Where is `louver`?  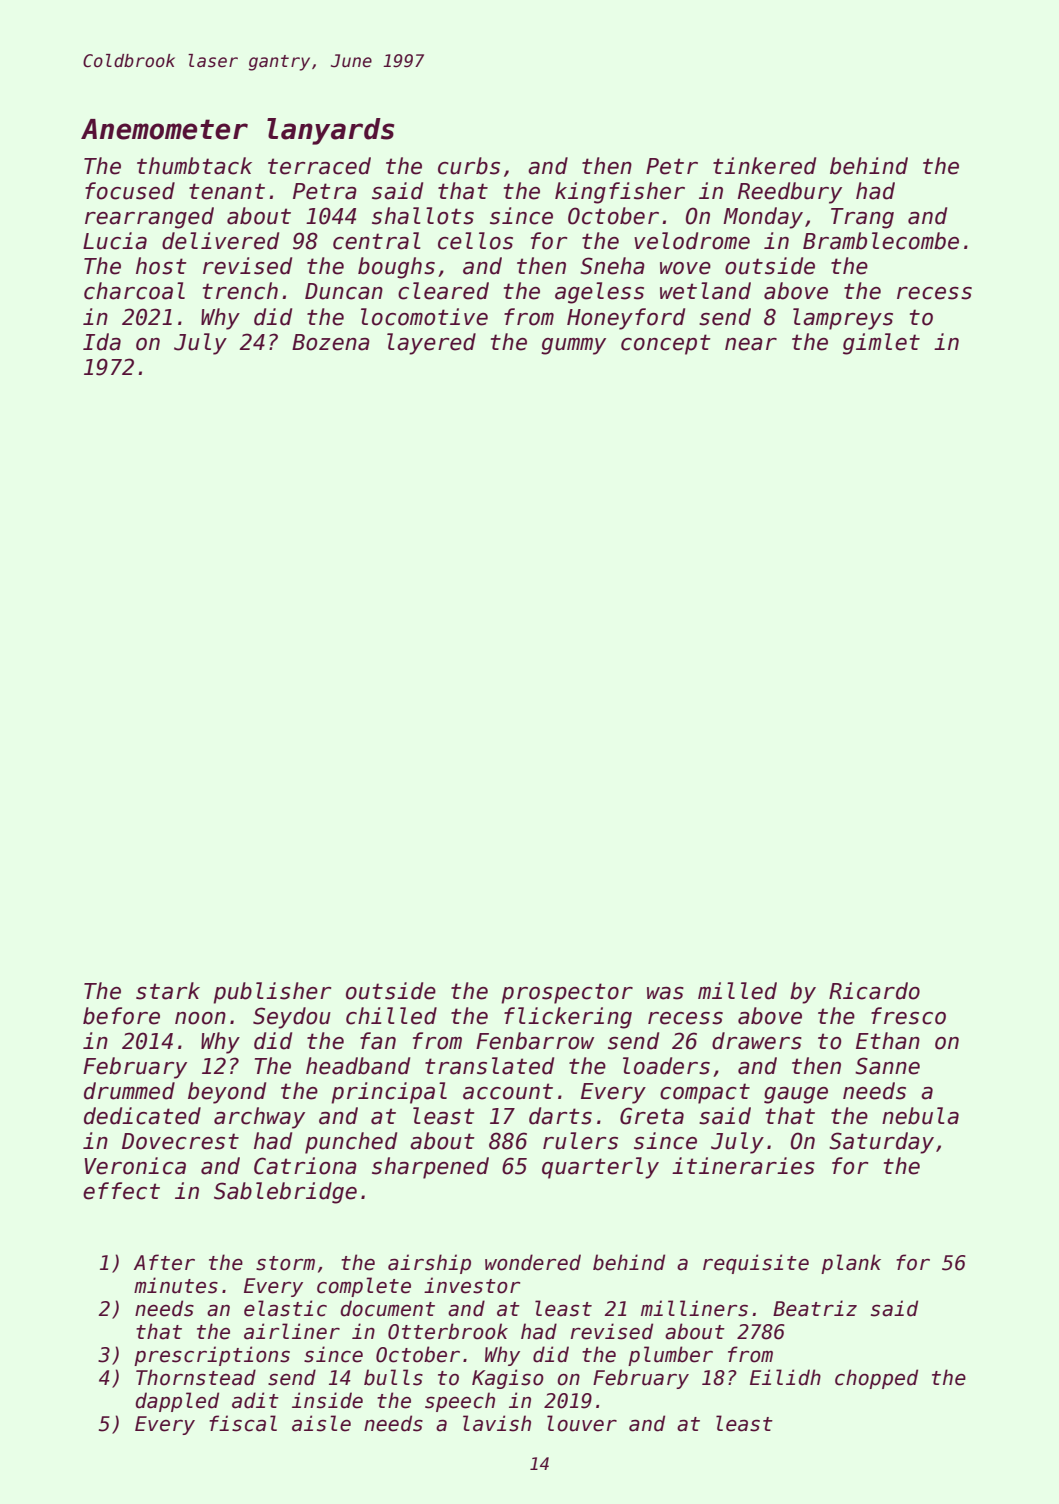
louver is located at coordinates (582, 1423).
